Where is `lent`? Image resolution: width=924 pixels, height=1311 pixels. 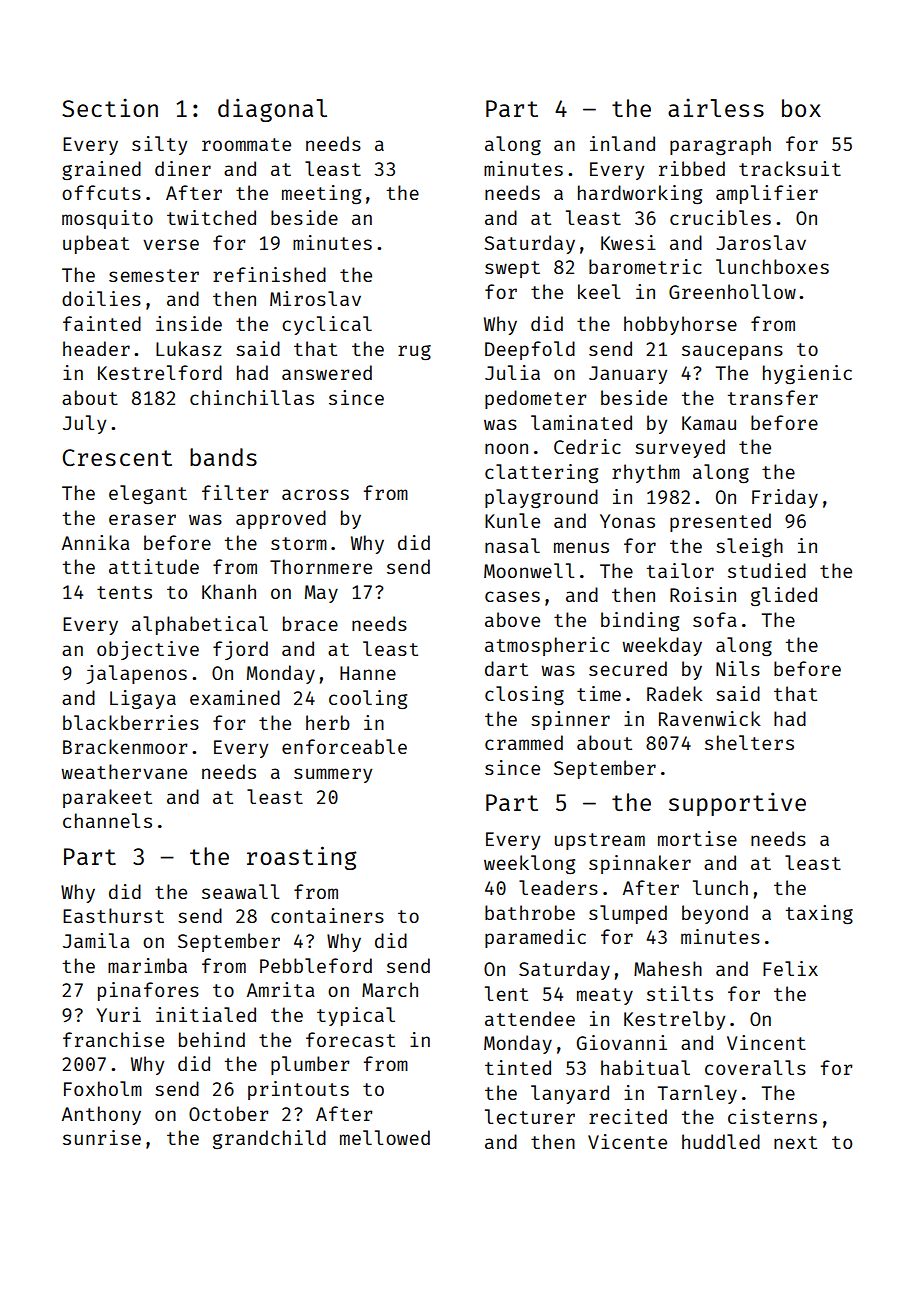
lent is located at coordinates (506, 993).
